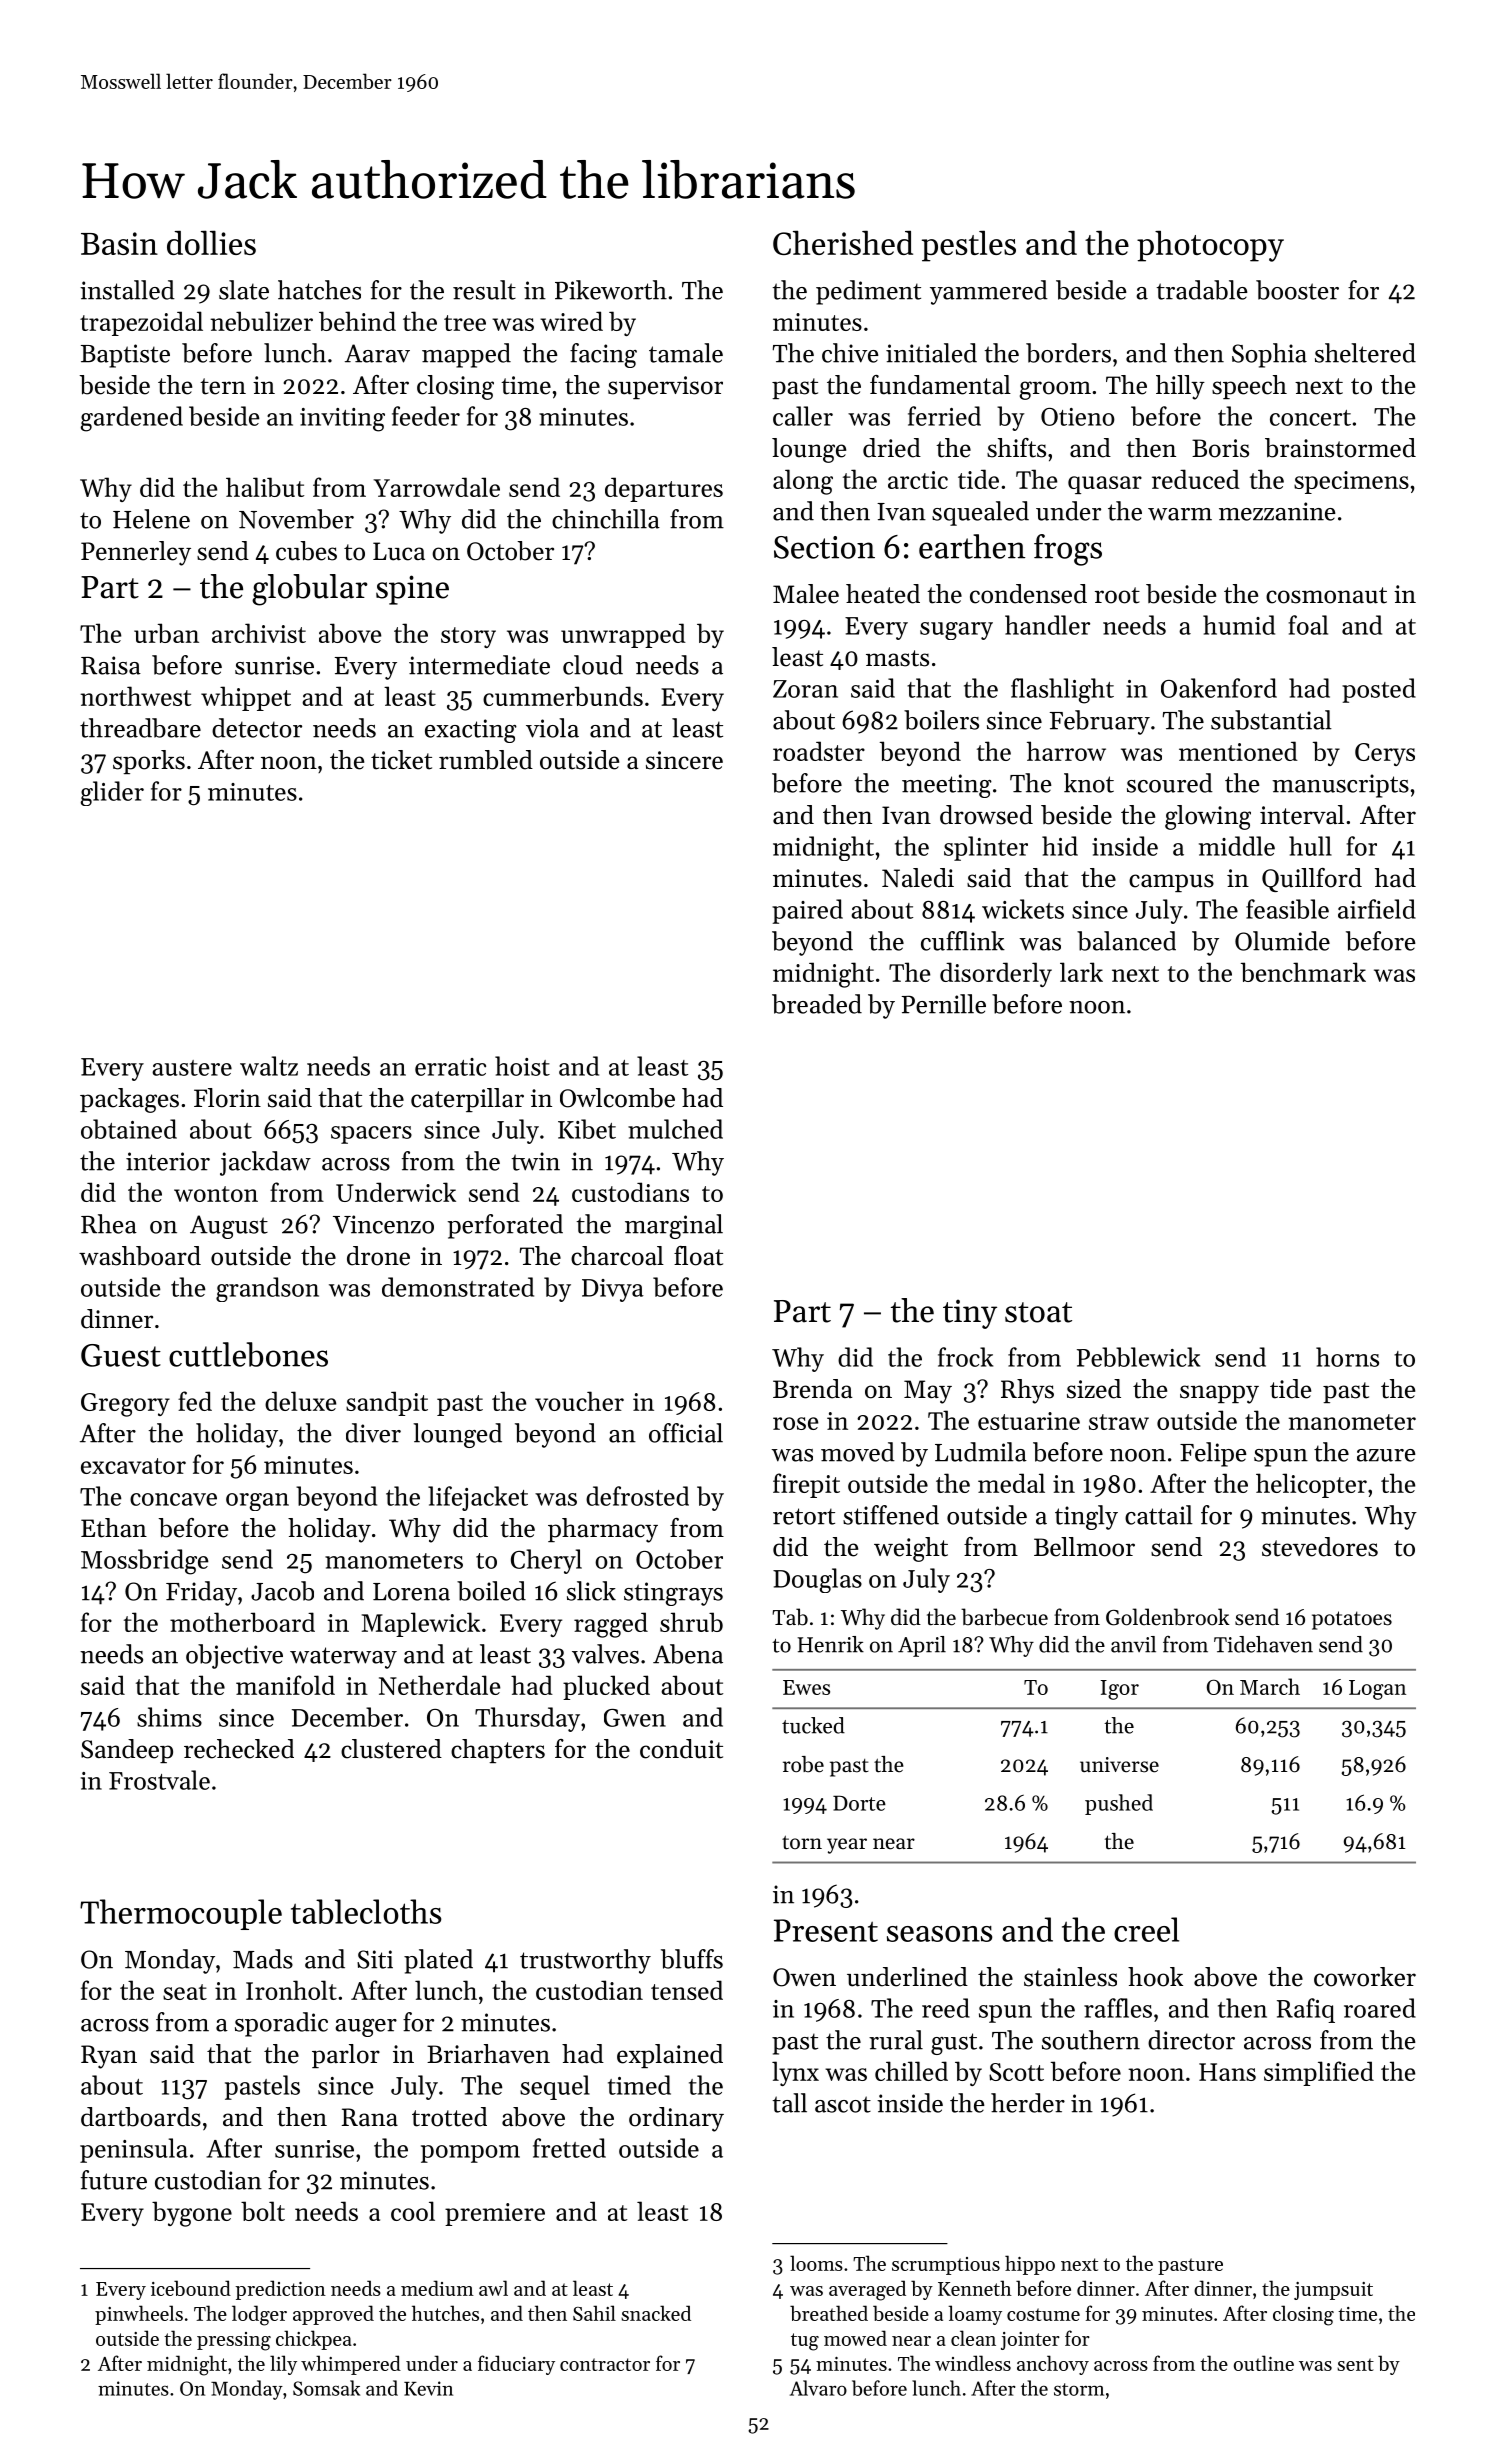 The image size is (1496, 2464). I want to click on torn, so click(802, 1842).
